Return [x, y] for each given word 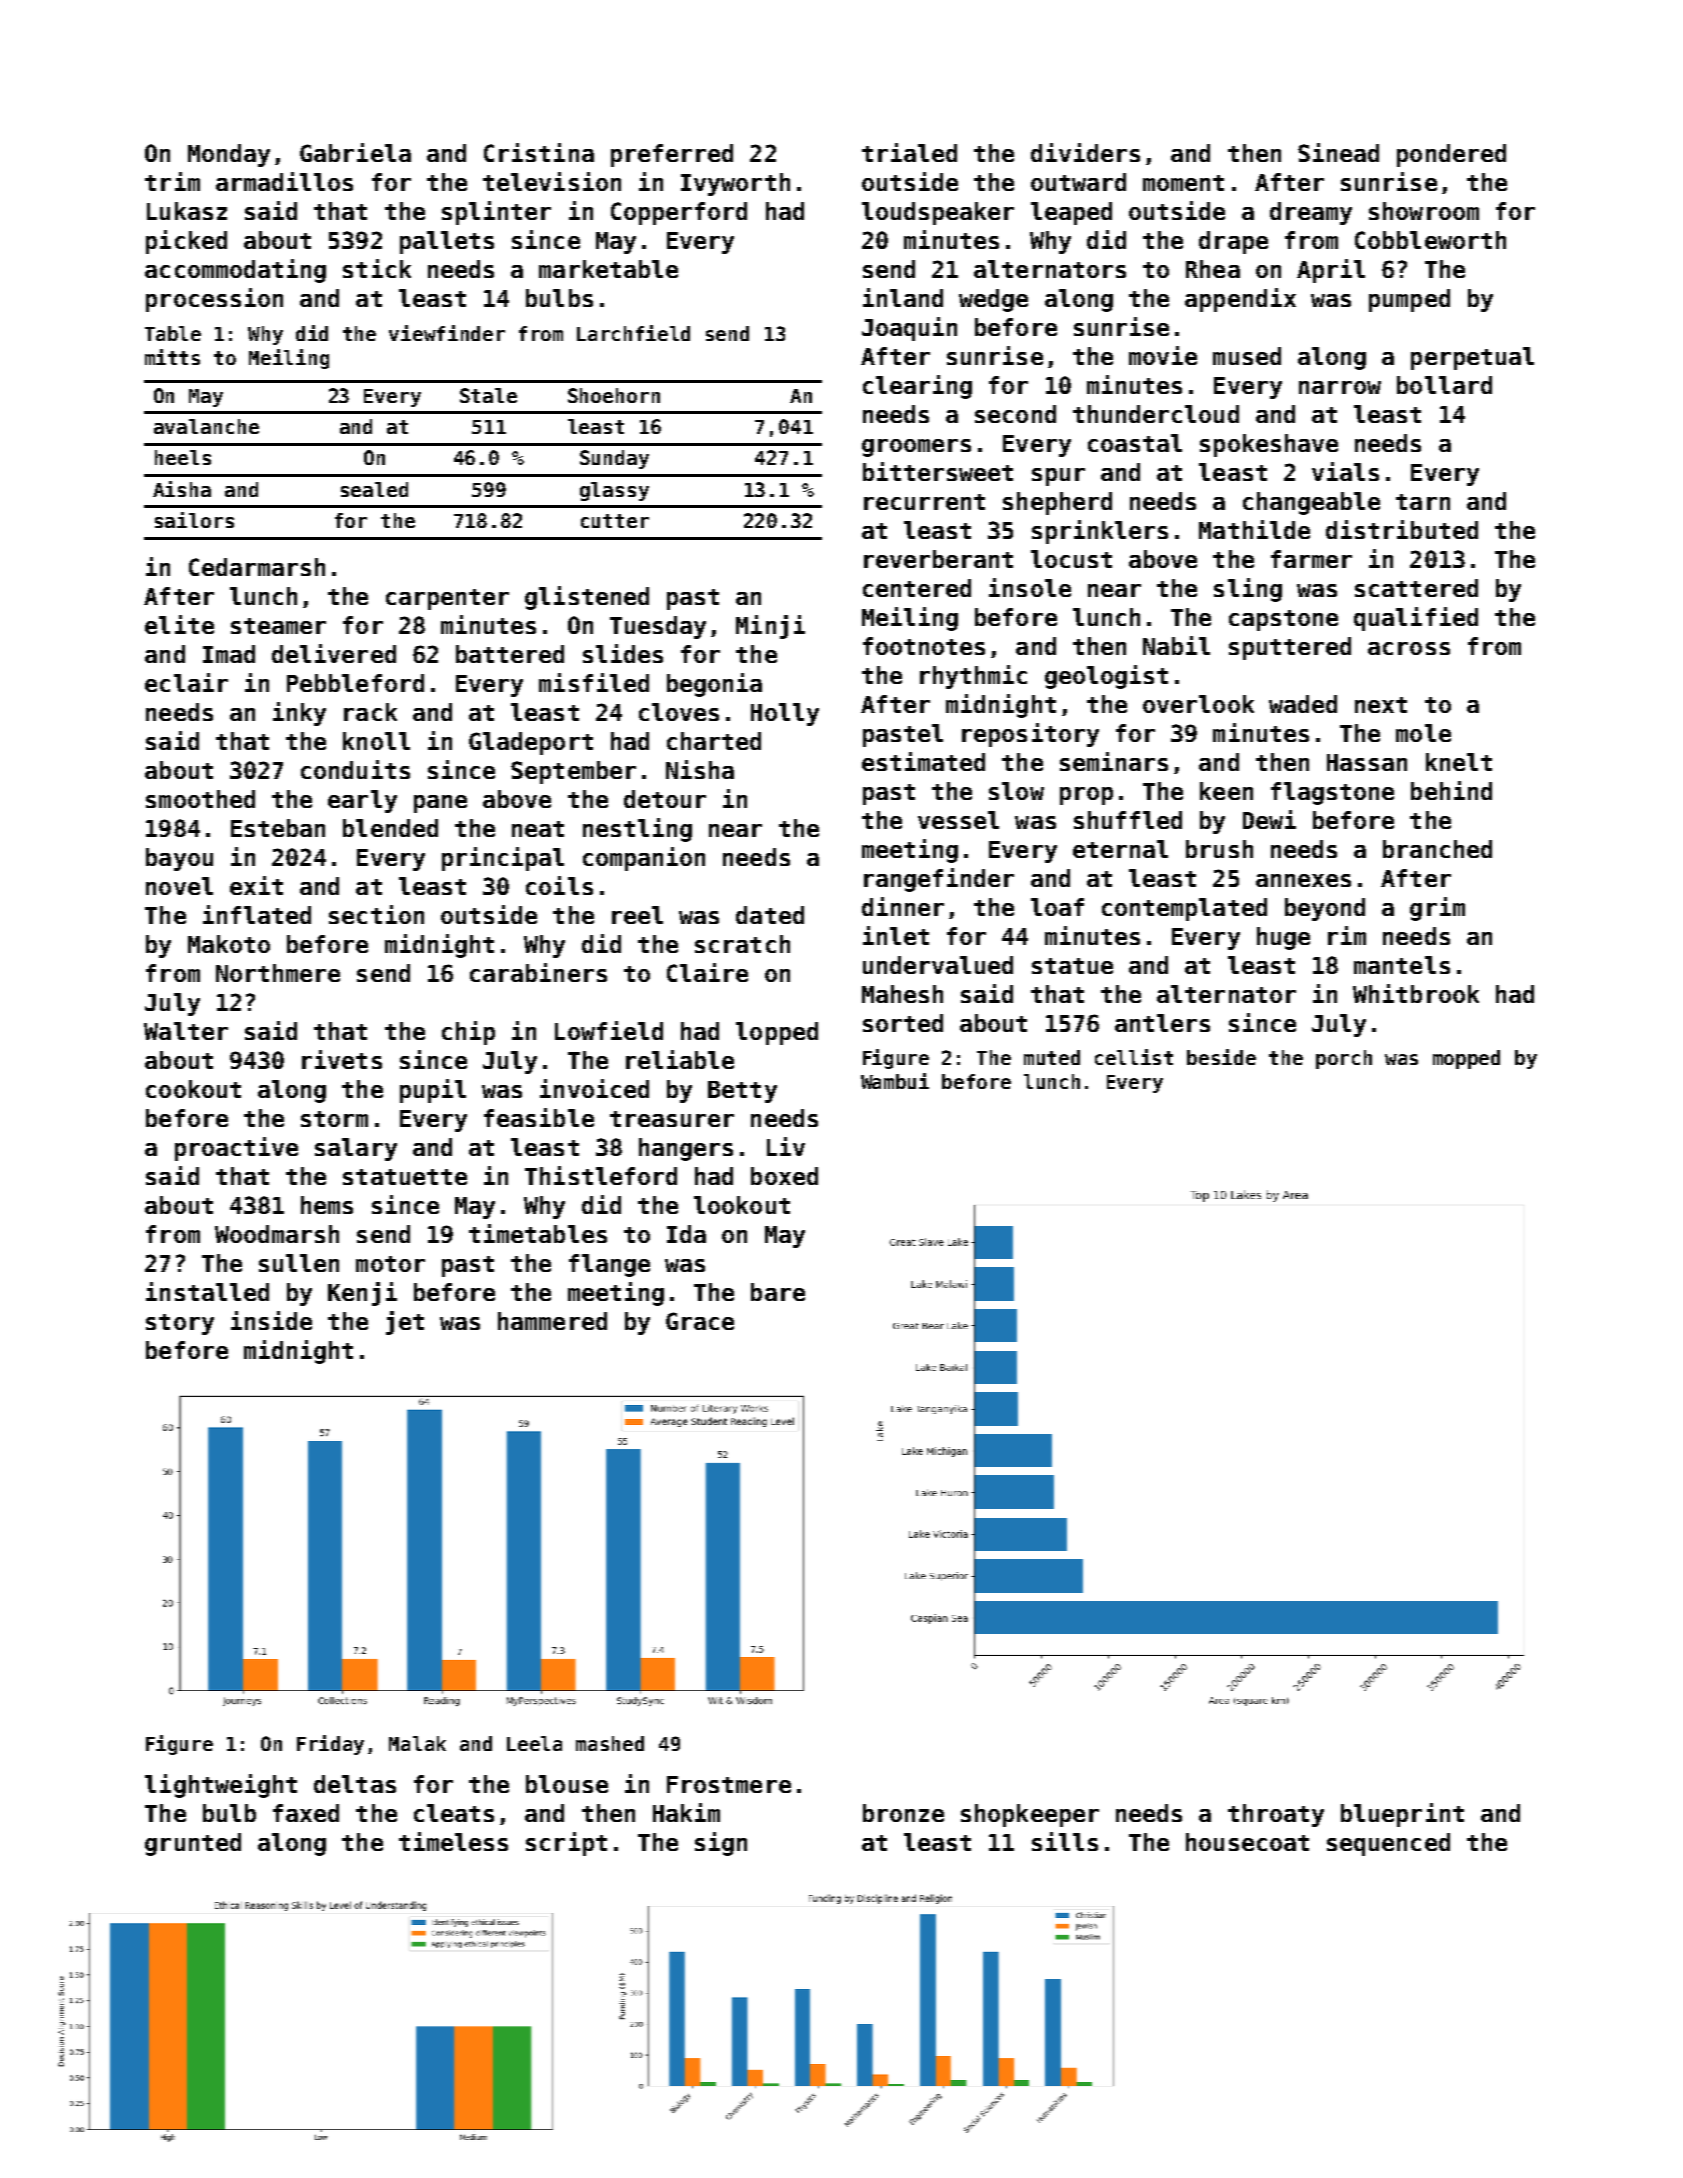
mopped [1466, 1059]
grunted [193, 1844]
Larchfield [633, 333]
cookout [193, 1089]
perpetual [1472, 358]
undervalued [938, 965]
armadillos [284, 181]
